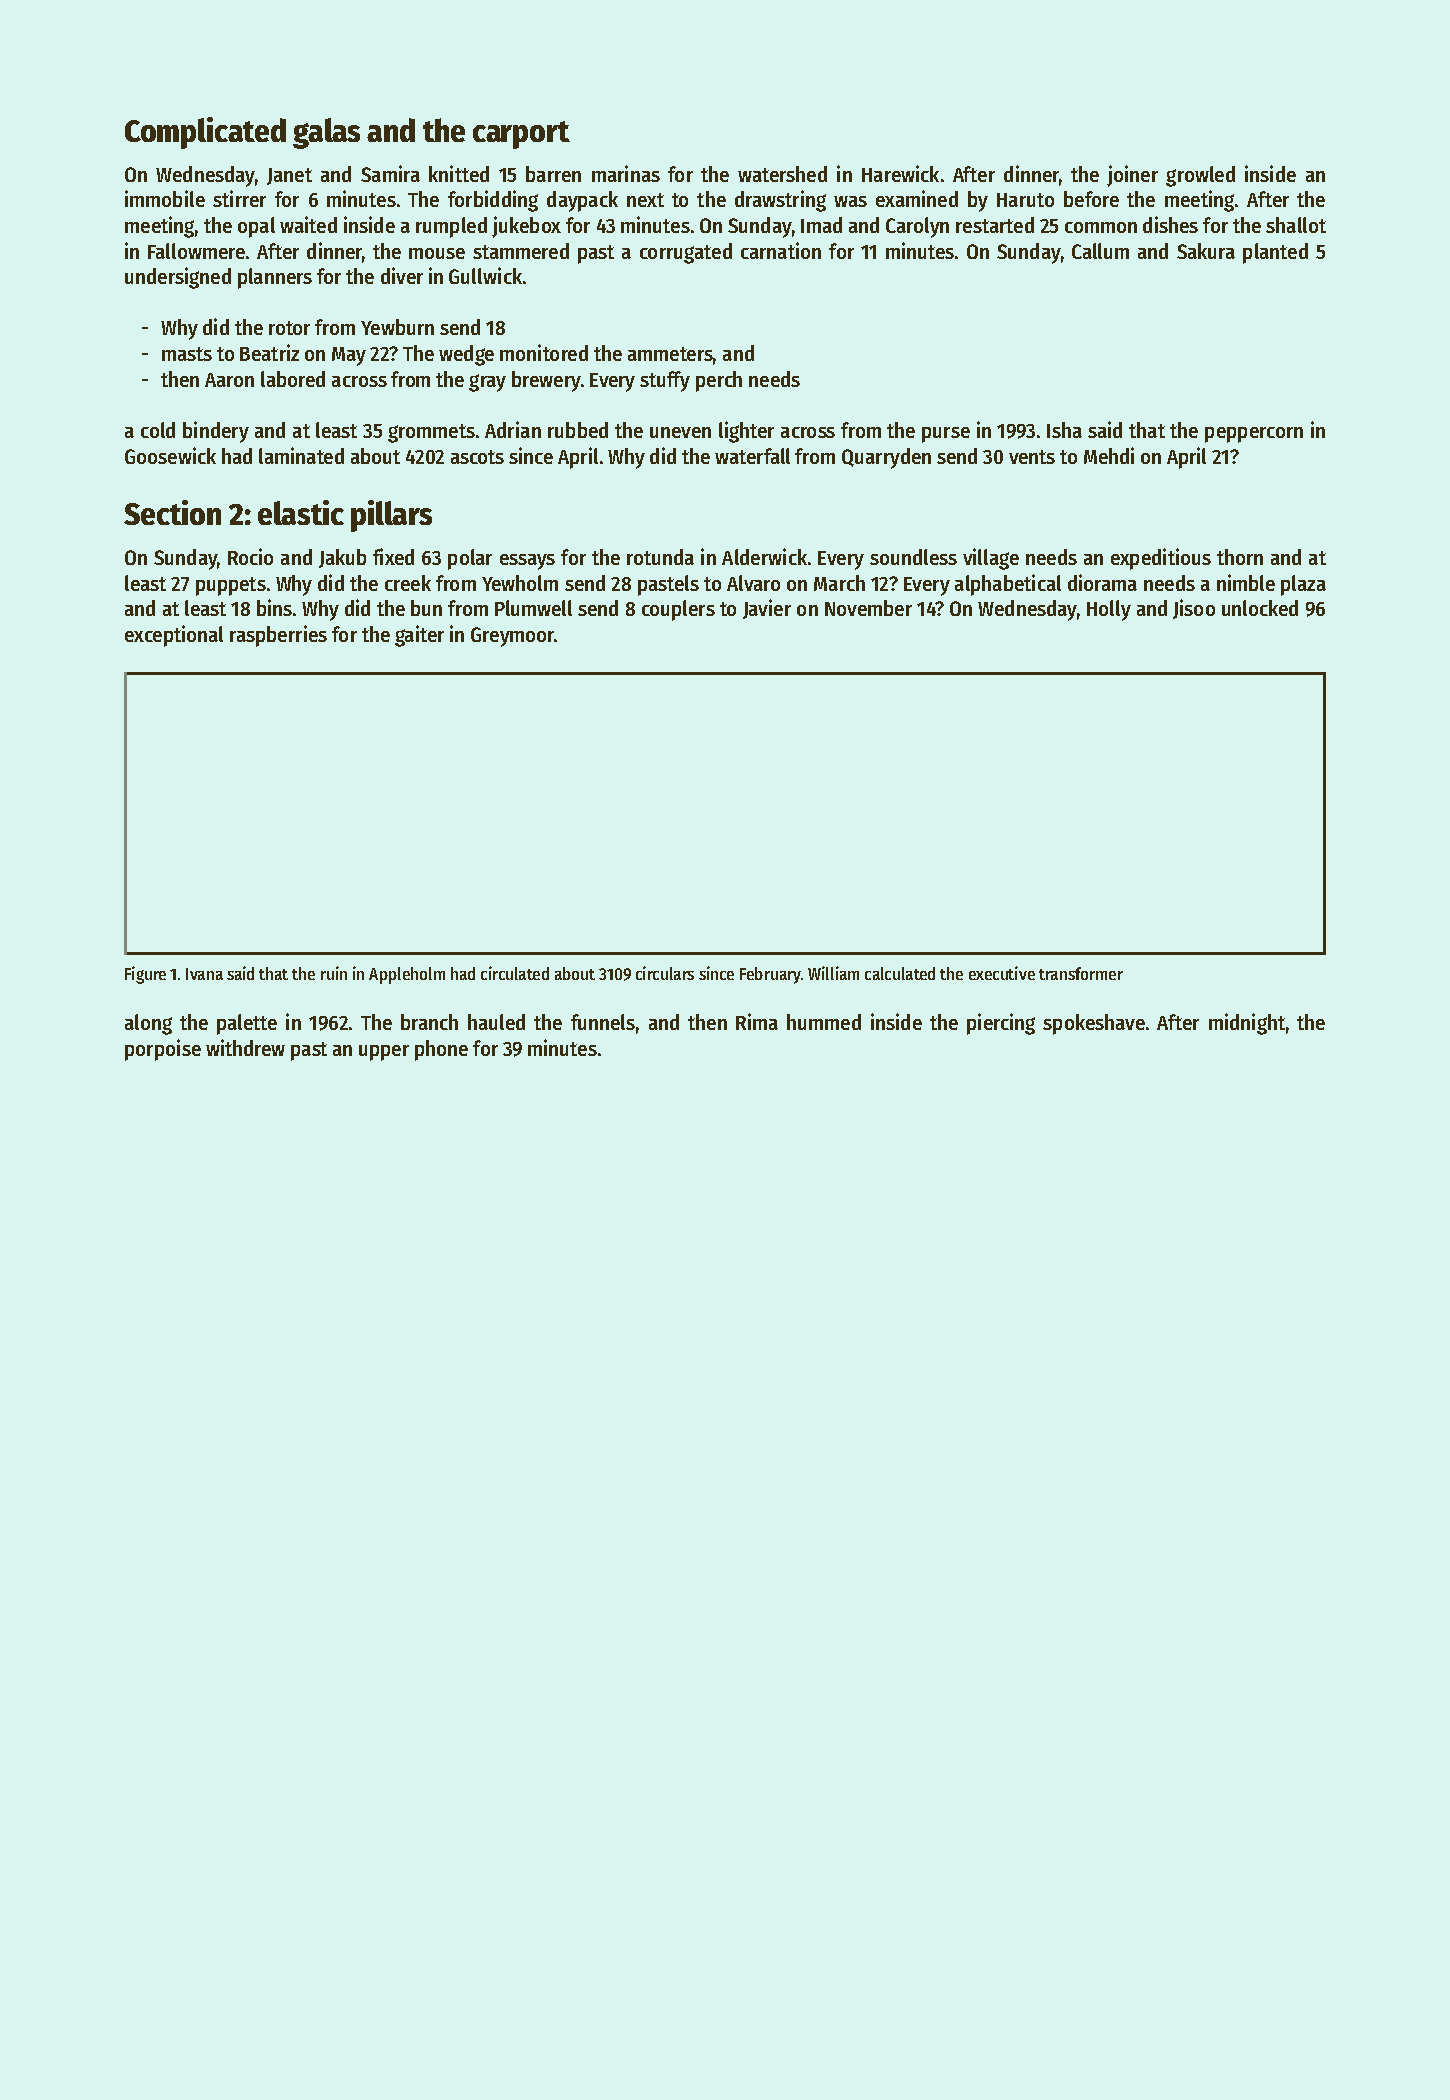 The height and width of the screenshot is (2100, 1450). What do you see at coordinates (764, 556) in the screenshot?
I see `Alderwick` at bounding box center [764, 556].
